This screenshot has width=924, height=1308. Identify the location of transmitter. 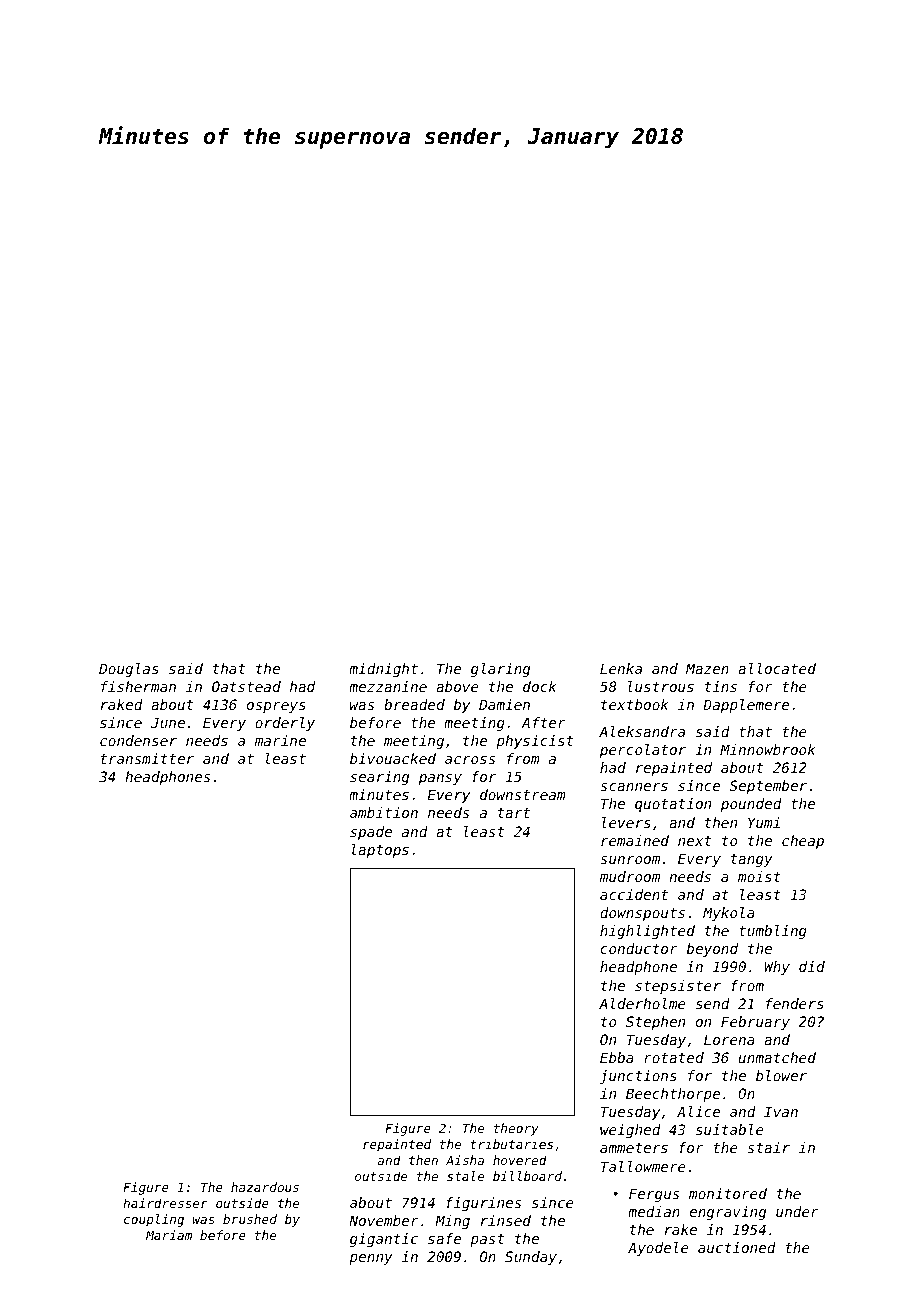
(147, 758).
